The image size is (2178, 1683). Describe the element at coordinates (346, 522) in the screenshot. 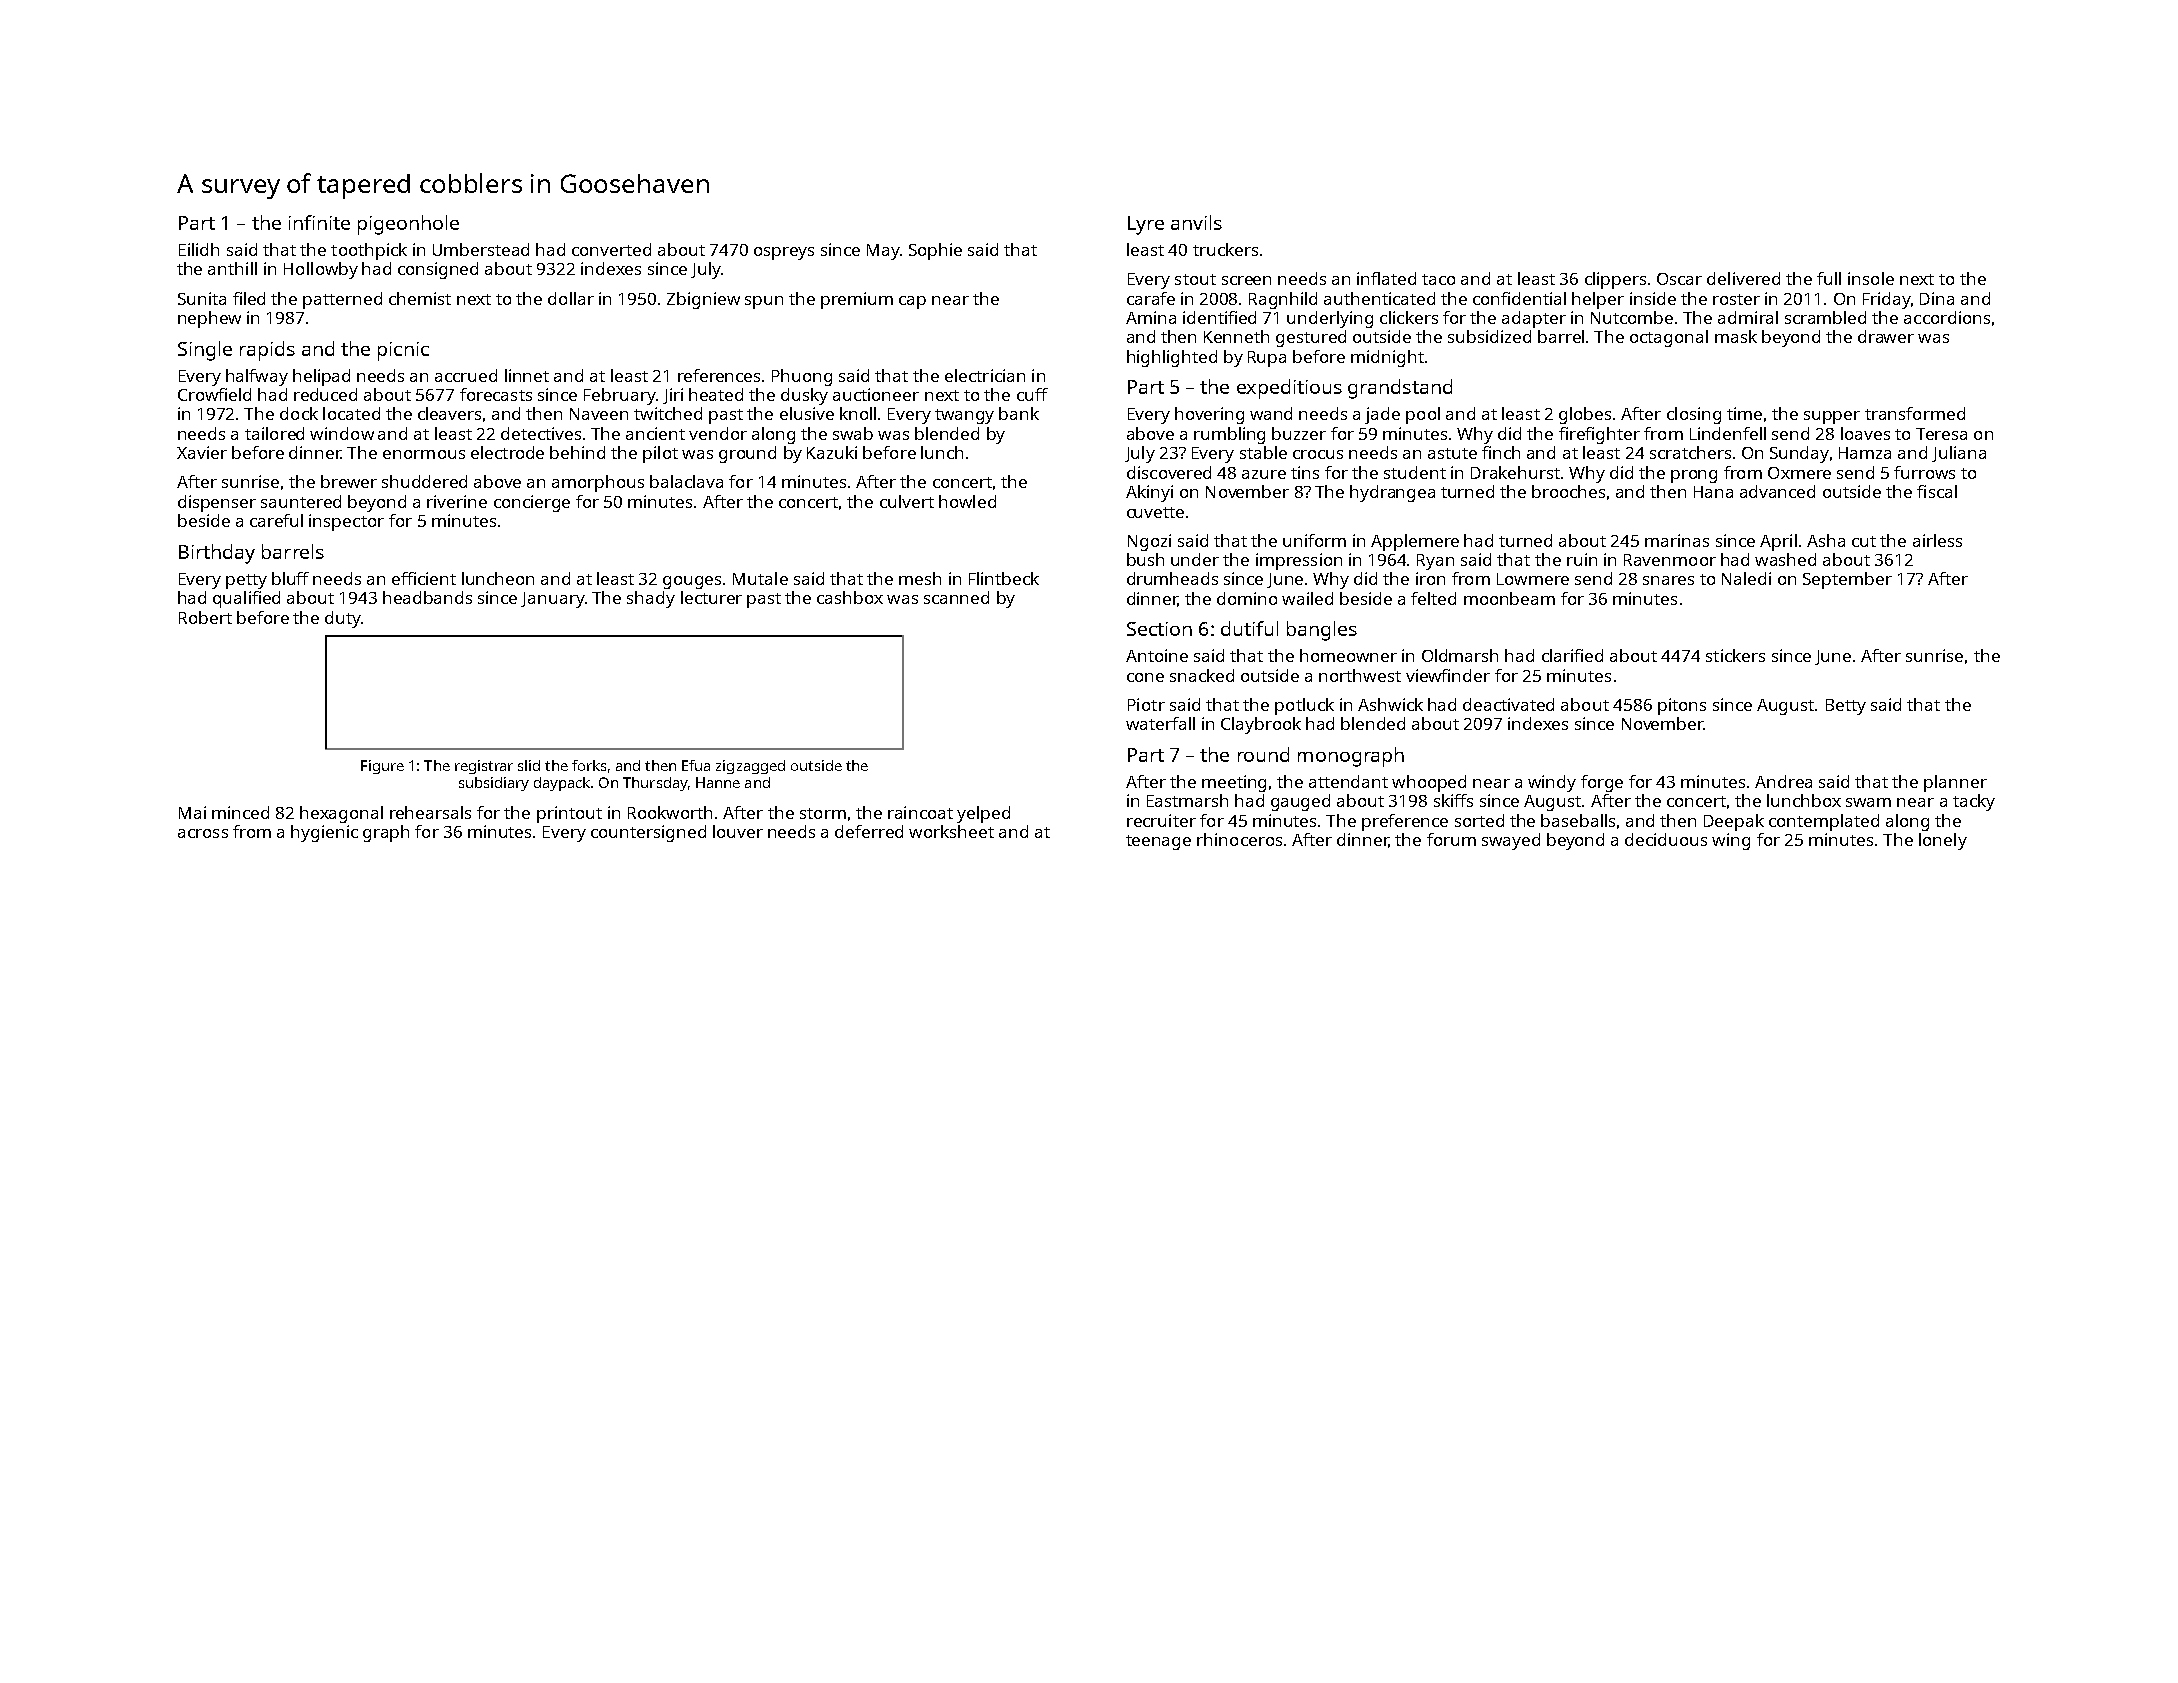

I see `inspector` at that location.
